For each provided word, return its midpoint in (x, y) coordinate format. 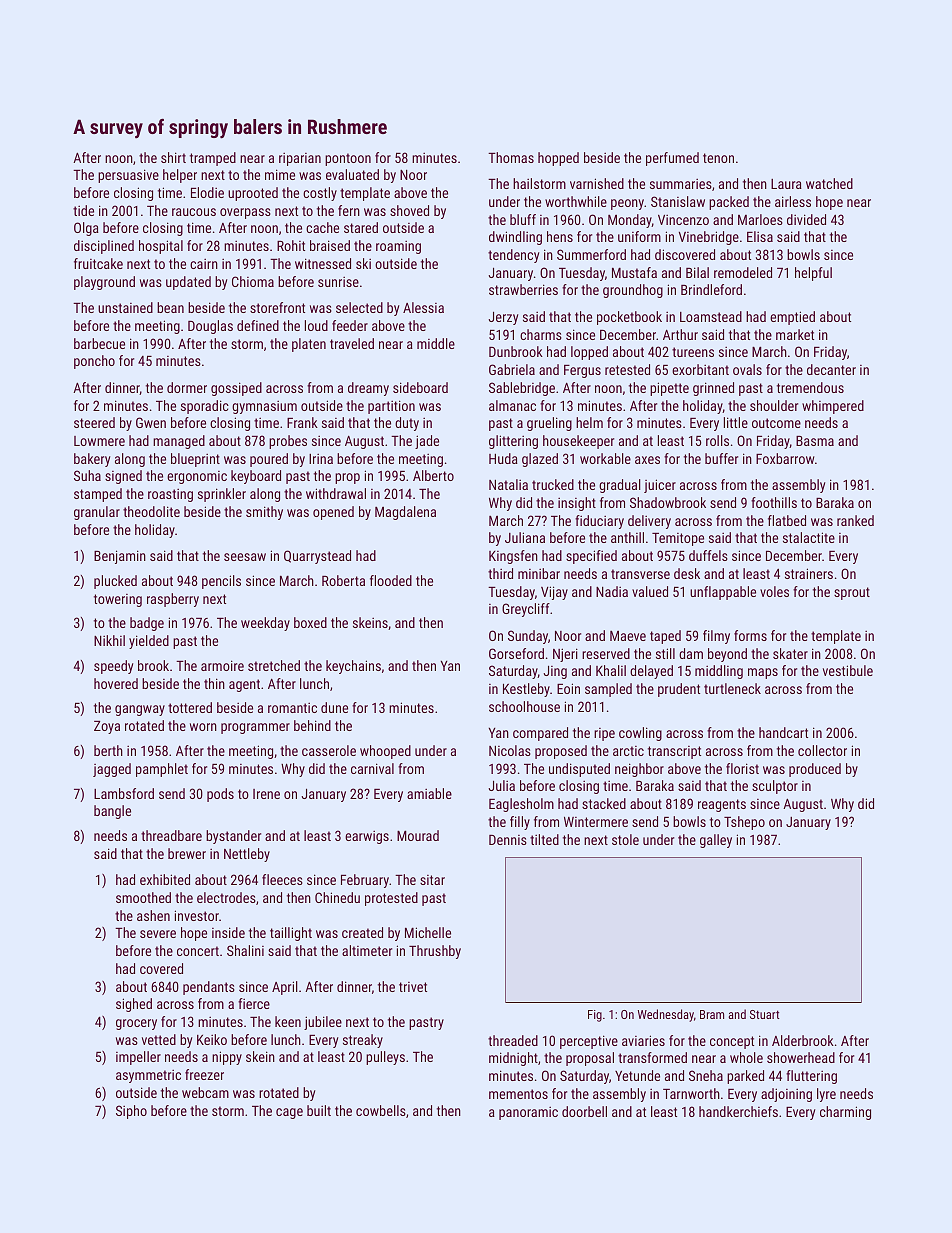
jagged (112, 770)
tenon (718, 158)
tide (83, 210)
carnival (372, 768)
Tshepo (744, 823)
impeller (138, 1058)
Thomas (511, 157)
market (795, 334)
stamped (98, 495)
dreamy (368, 389)
